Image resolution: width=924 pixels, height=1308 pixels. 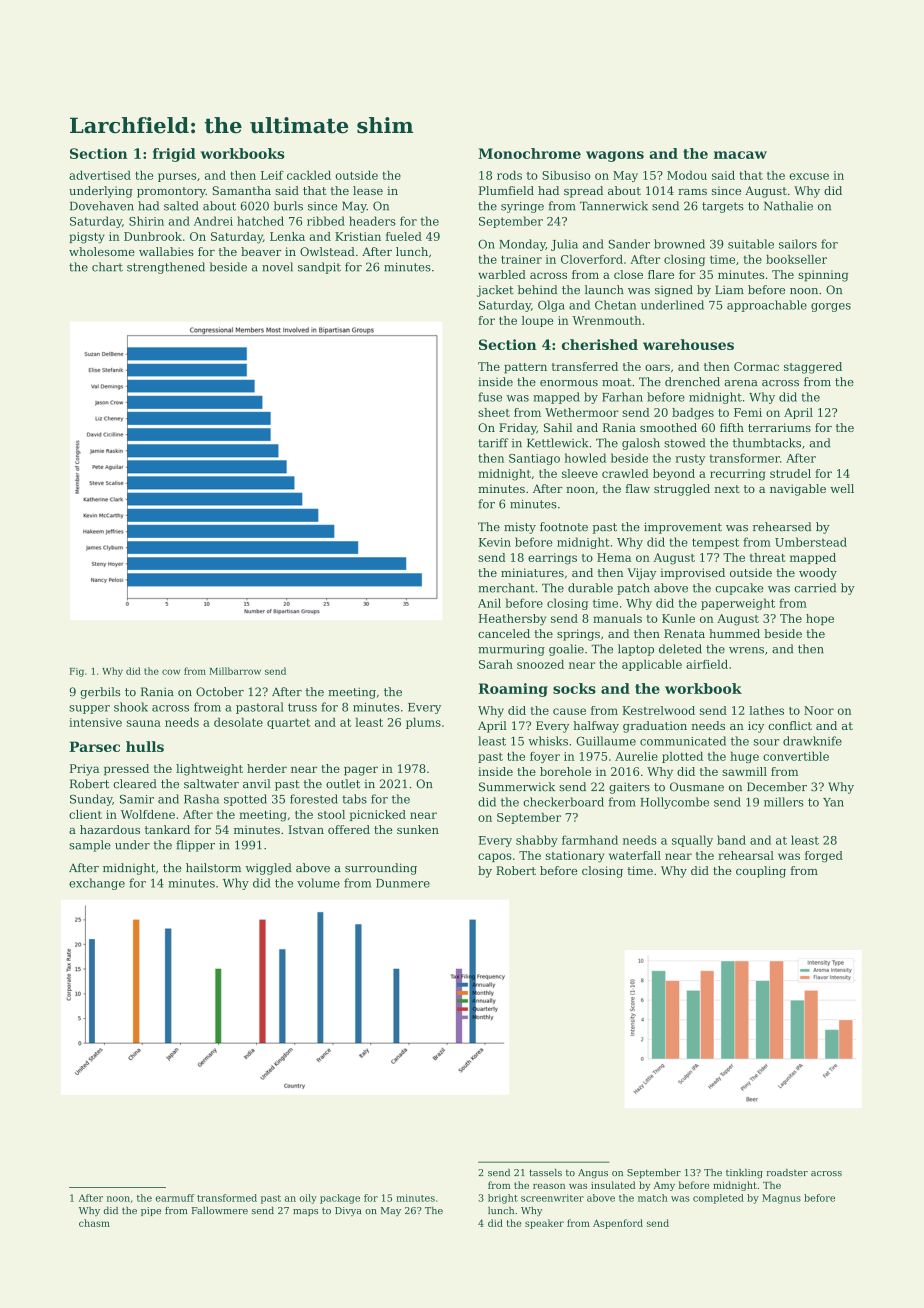 What do you see at coordinates (235, 671) in the screenshot?
I see `Millbarrow` at bounding box center [235, 671].
